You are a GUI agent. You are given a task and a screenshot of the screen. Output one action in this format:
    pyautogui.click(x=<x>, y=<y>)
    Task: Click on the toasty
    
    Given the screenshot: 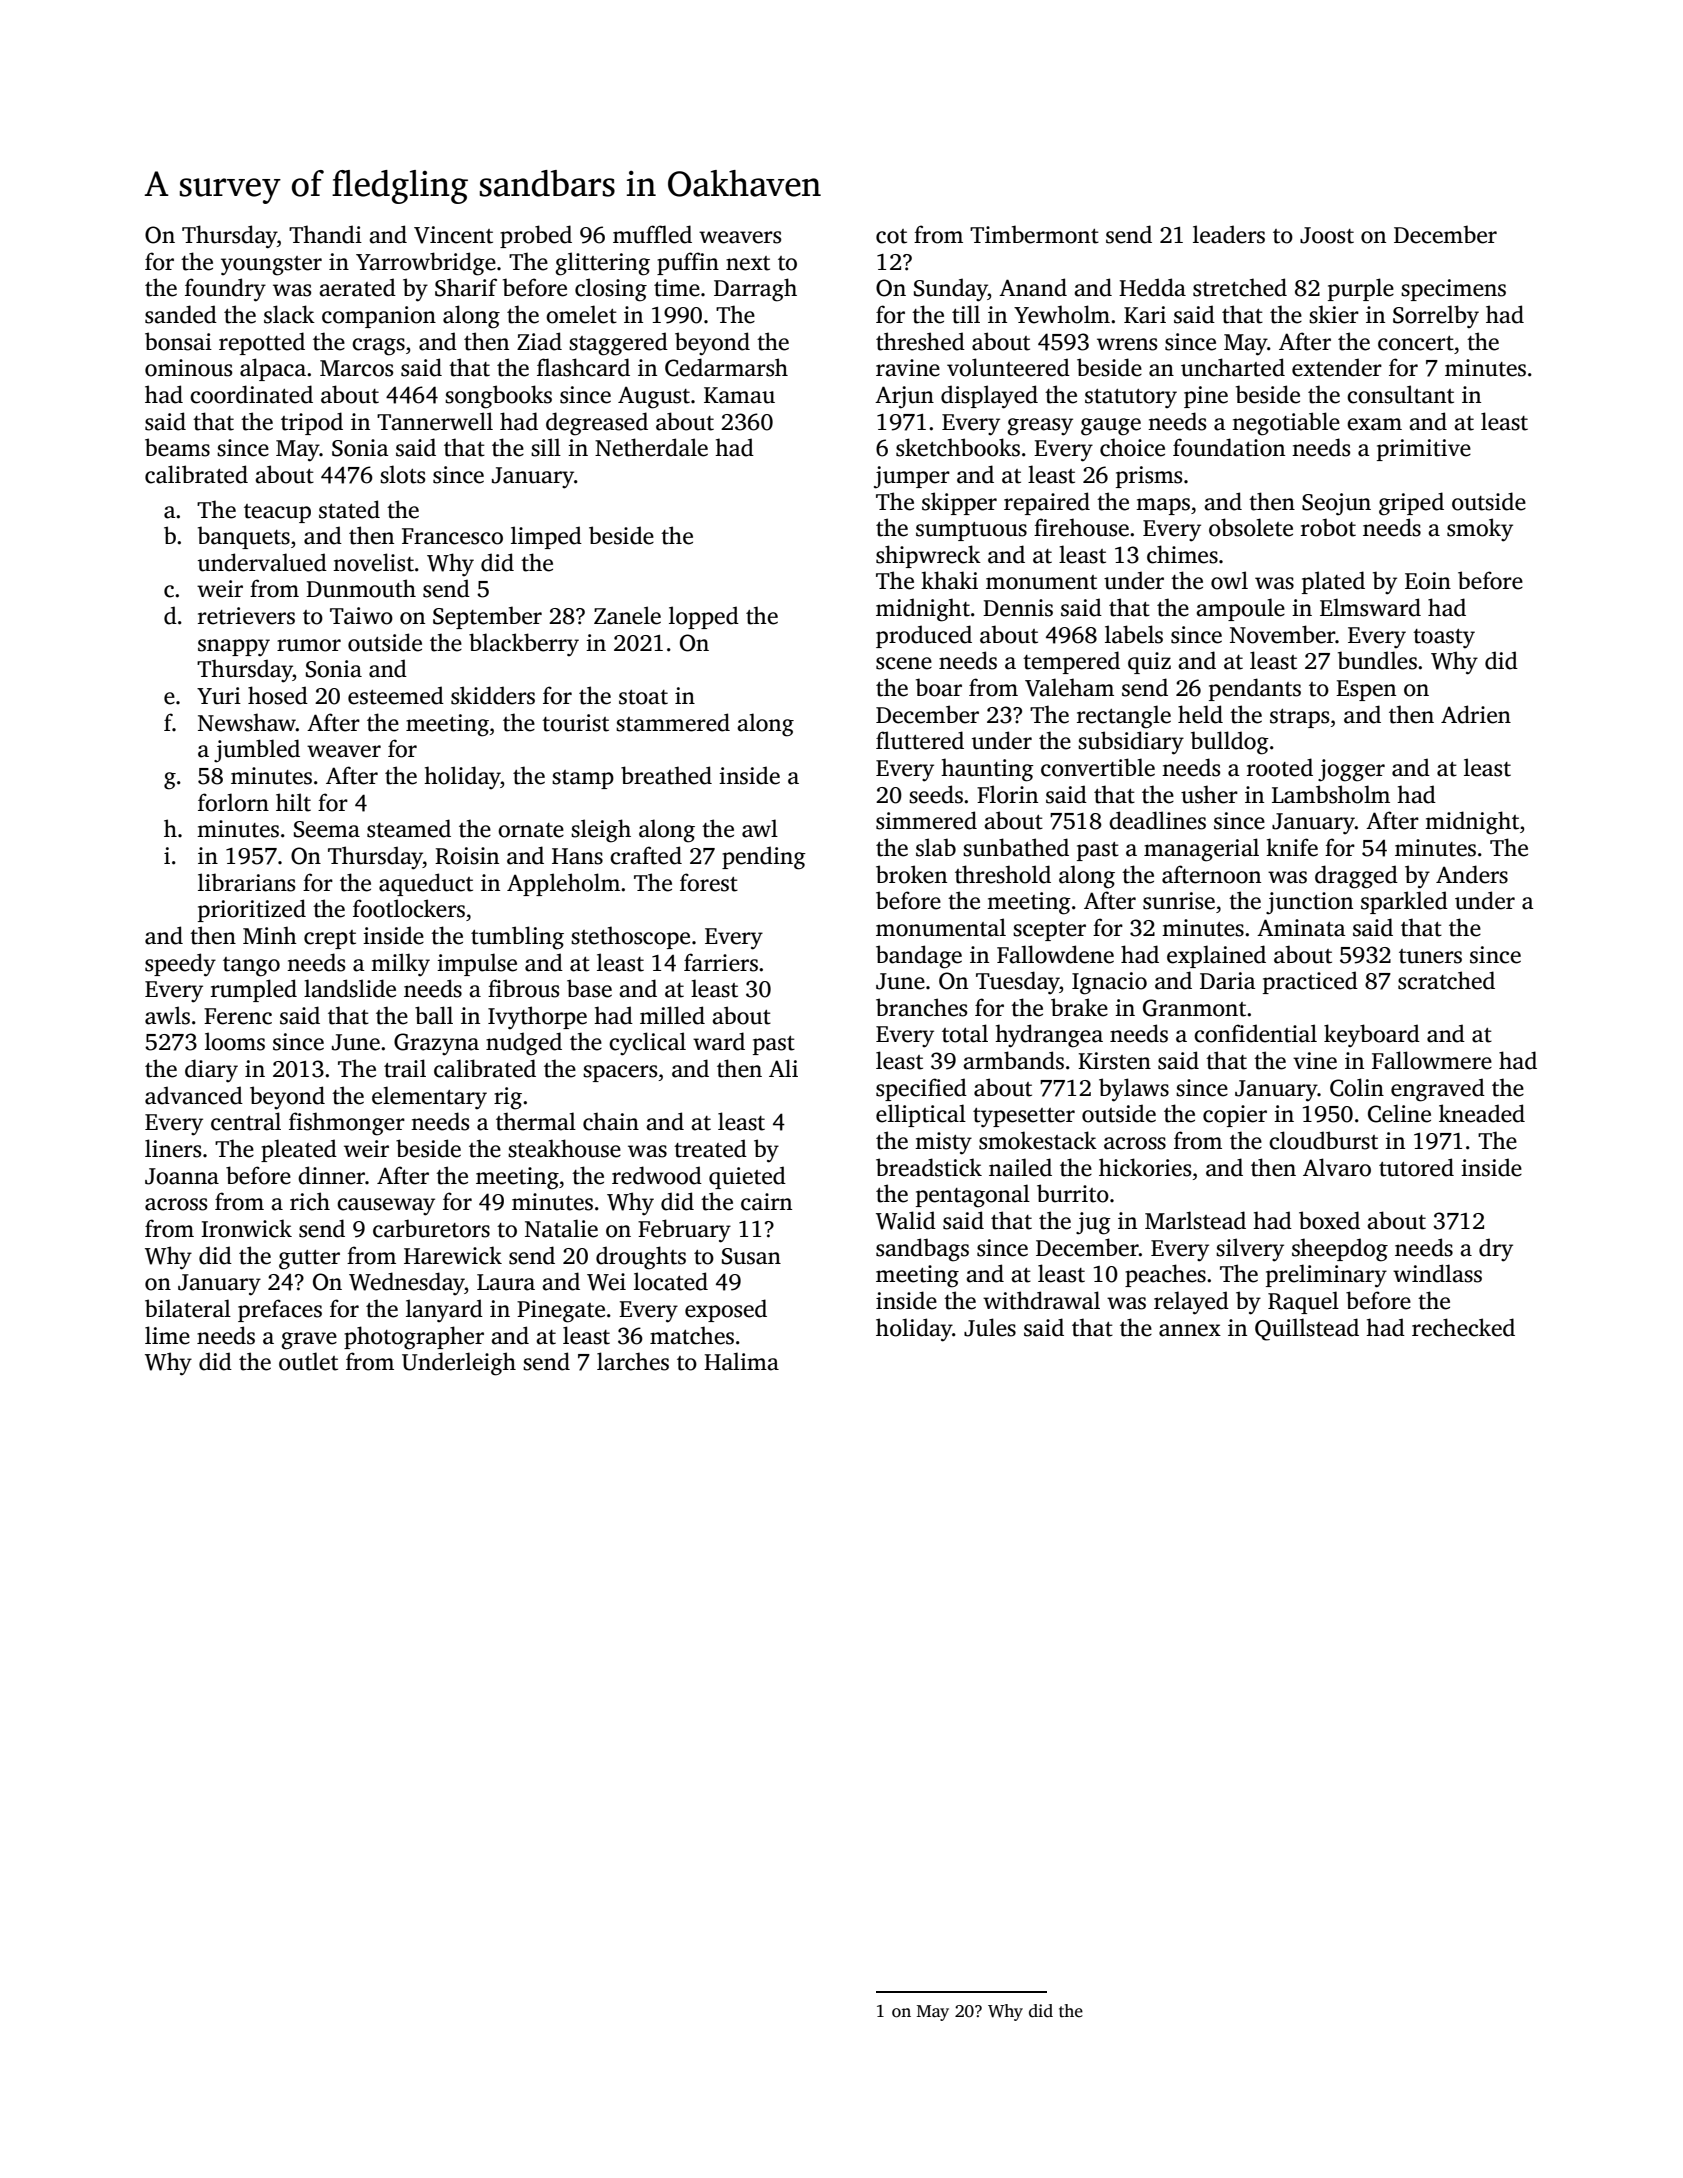 What is the action you would take?
    pyautogui.click(x=1444, y=638)
